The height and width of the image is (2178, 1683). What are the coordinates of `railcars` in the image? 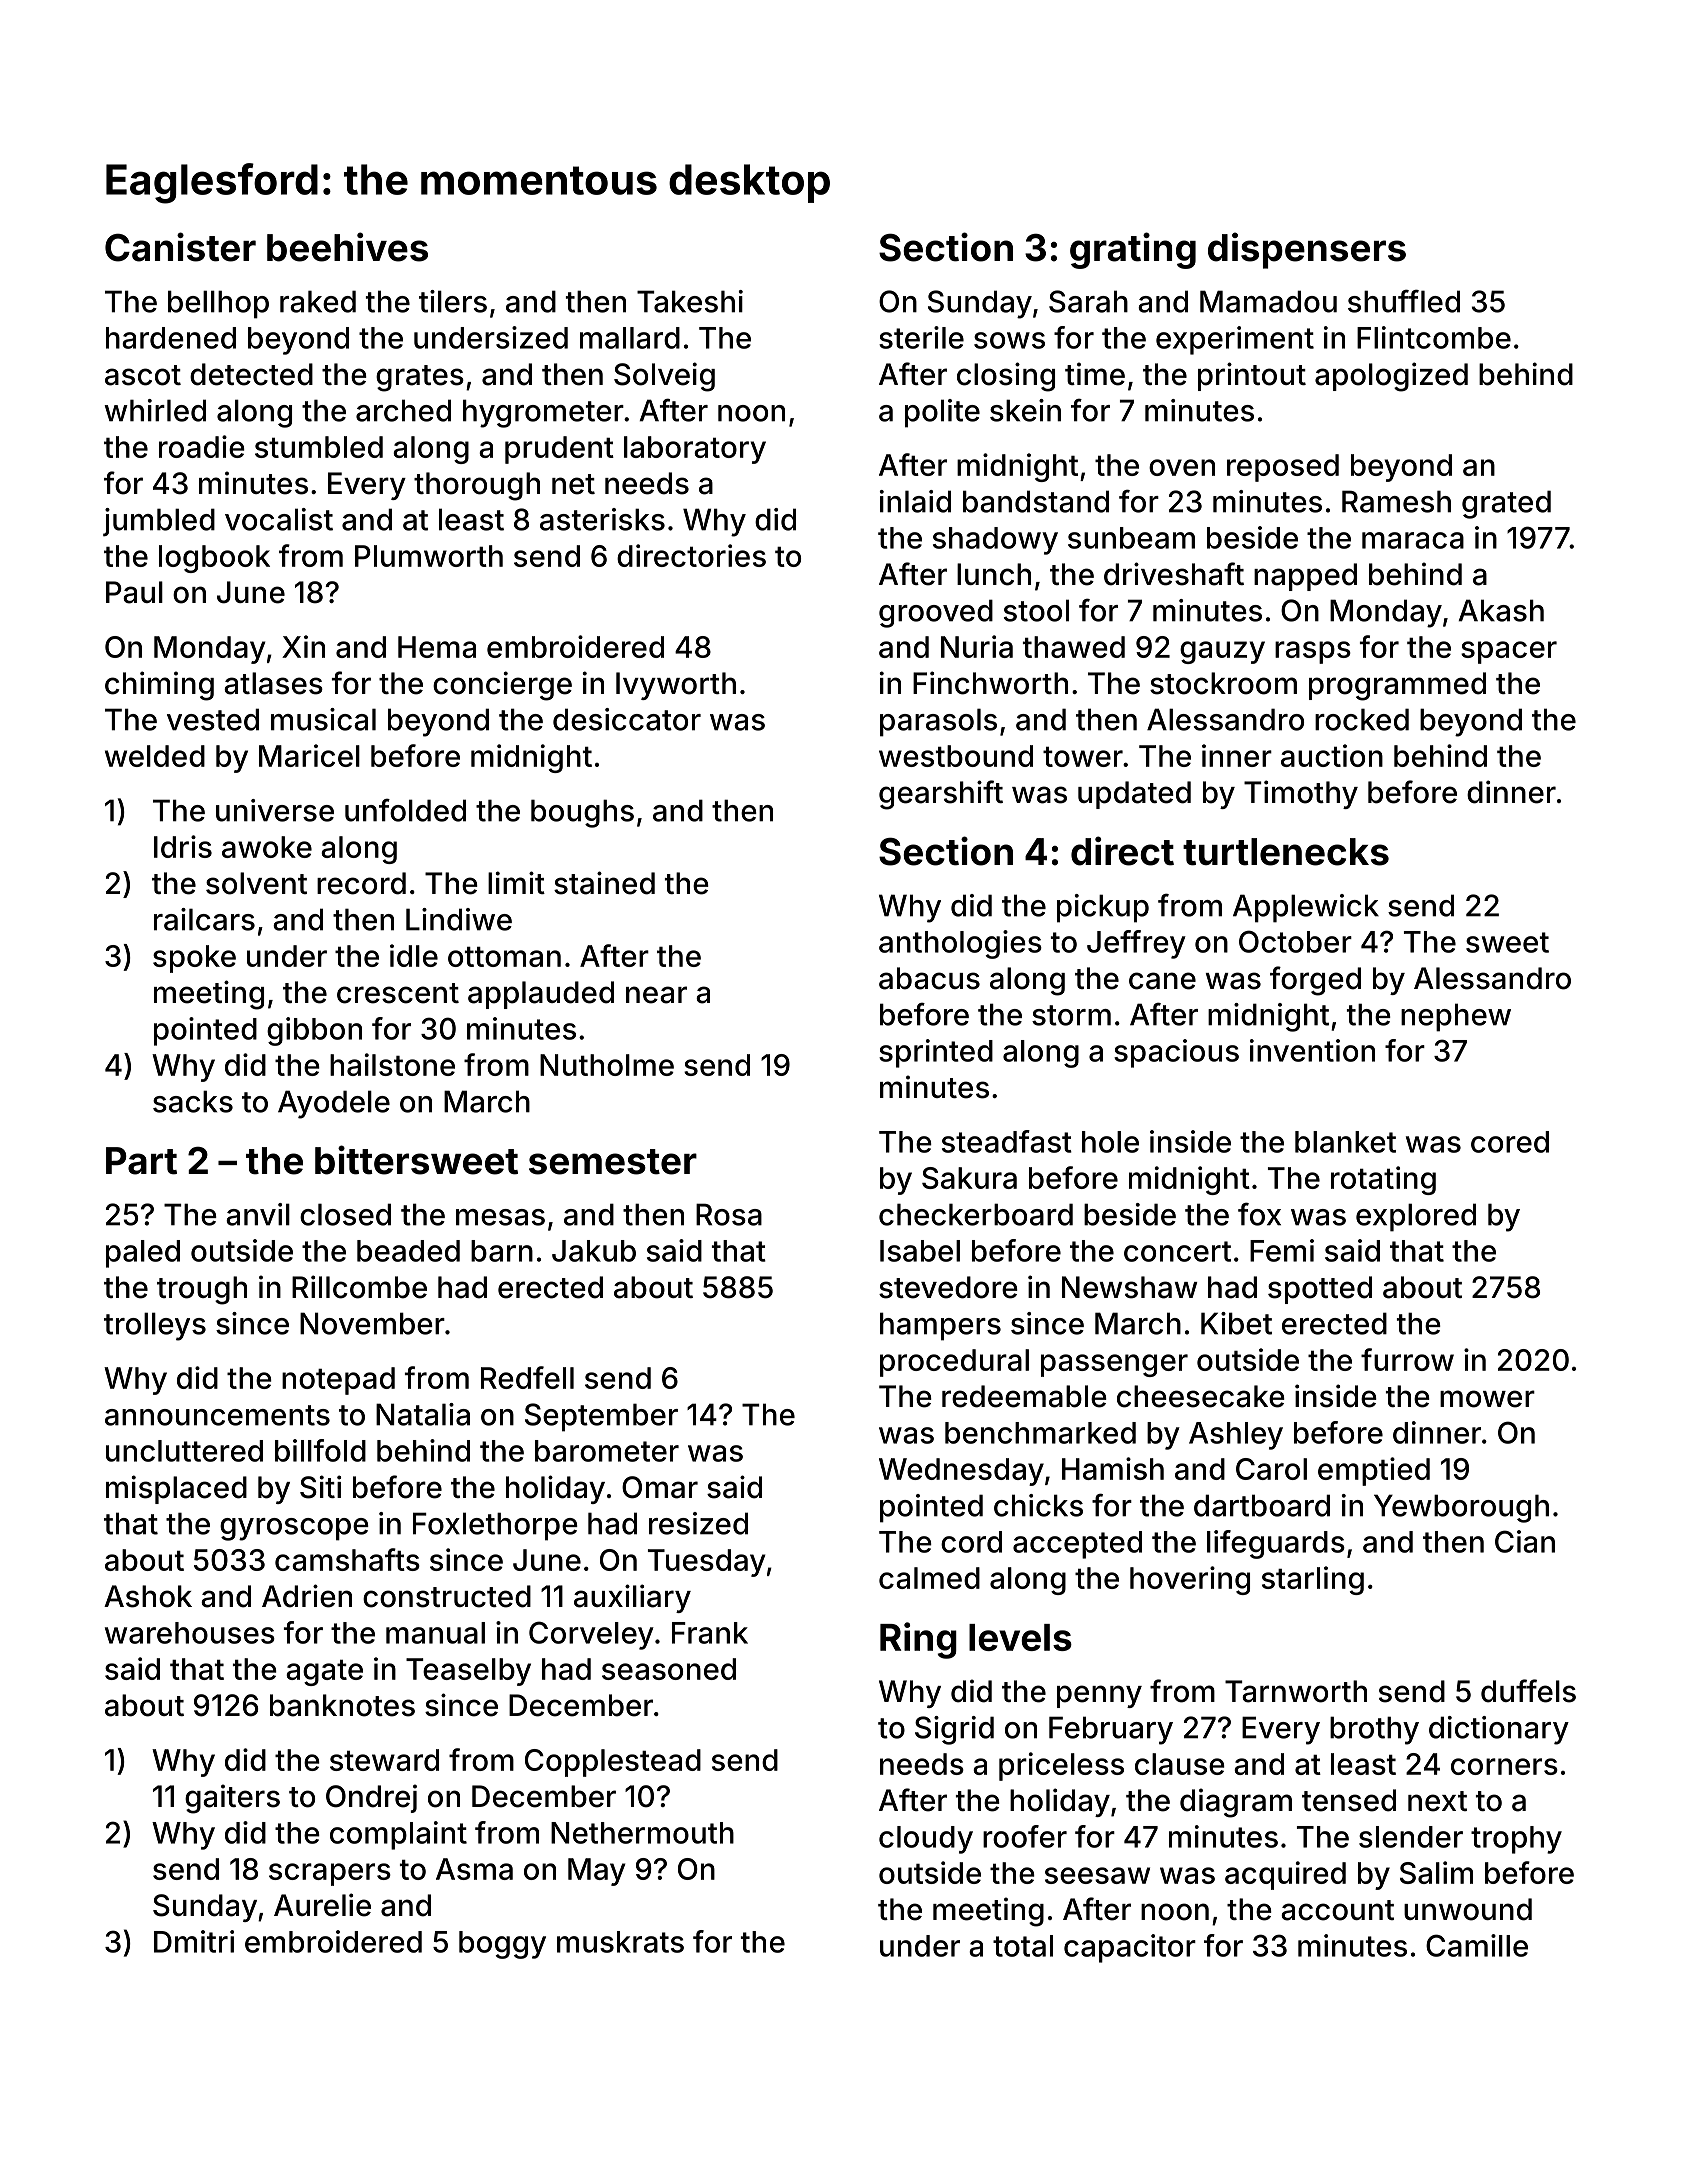 It's located at (204, 919).
